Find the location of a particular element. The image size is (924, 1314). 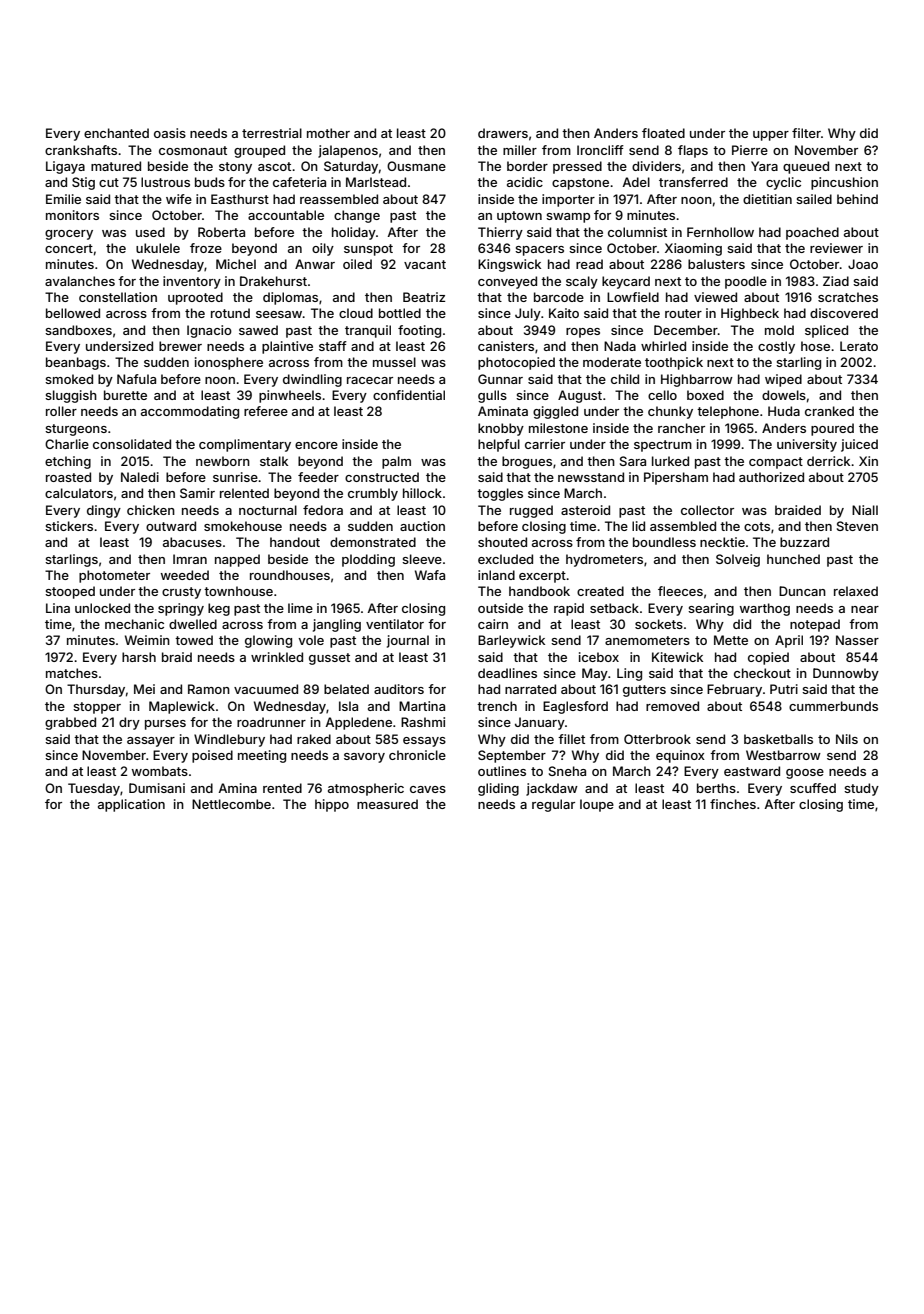

harsh is located at coordinates (139, 657).
